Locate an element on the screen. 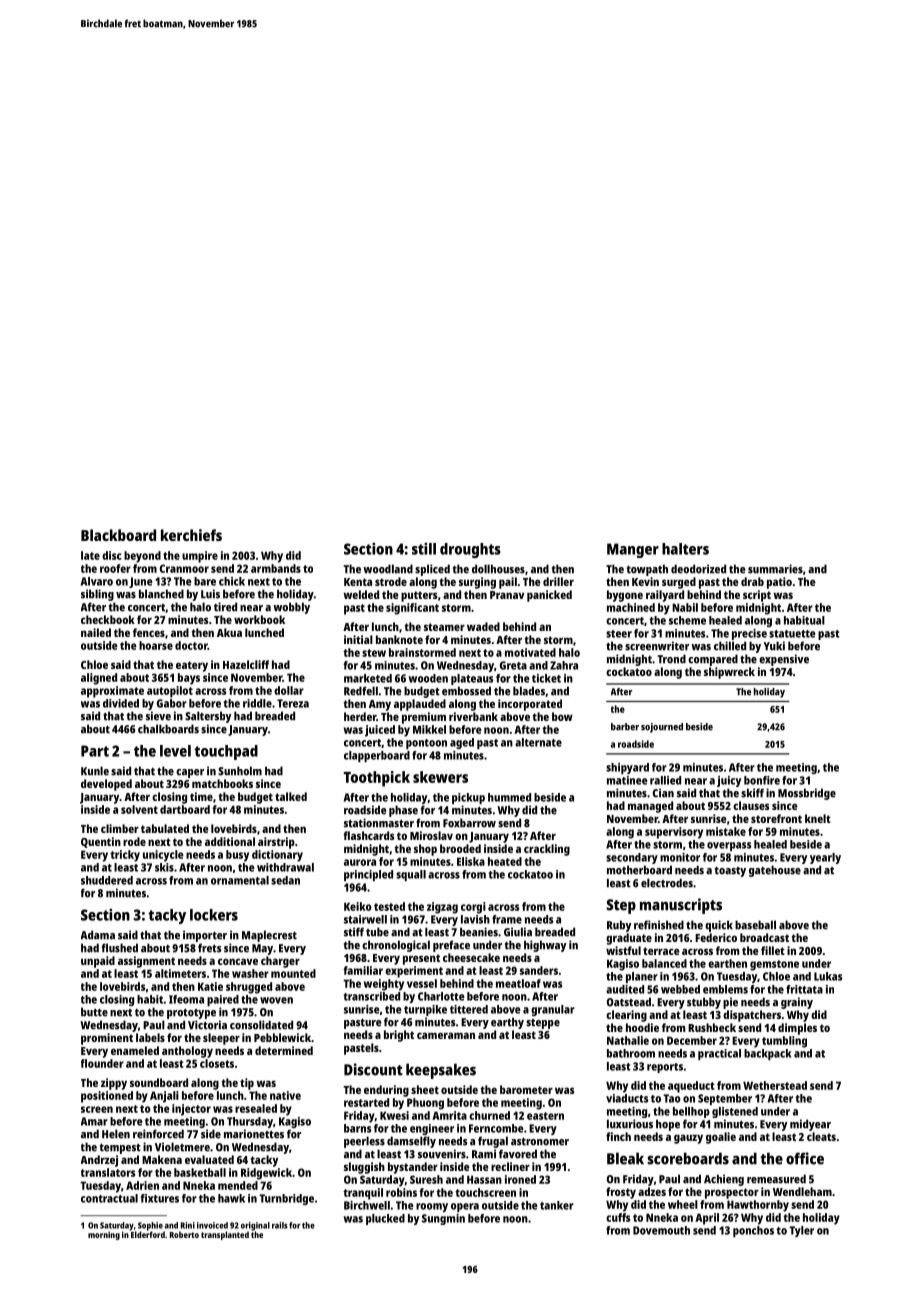 The image size is (924, 1308). still is located at coordinates (424, 549).
